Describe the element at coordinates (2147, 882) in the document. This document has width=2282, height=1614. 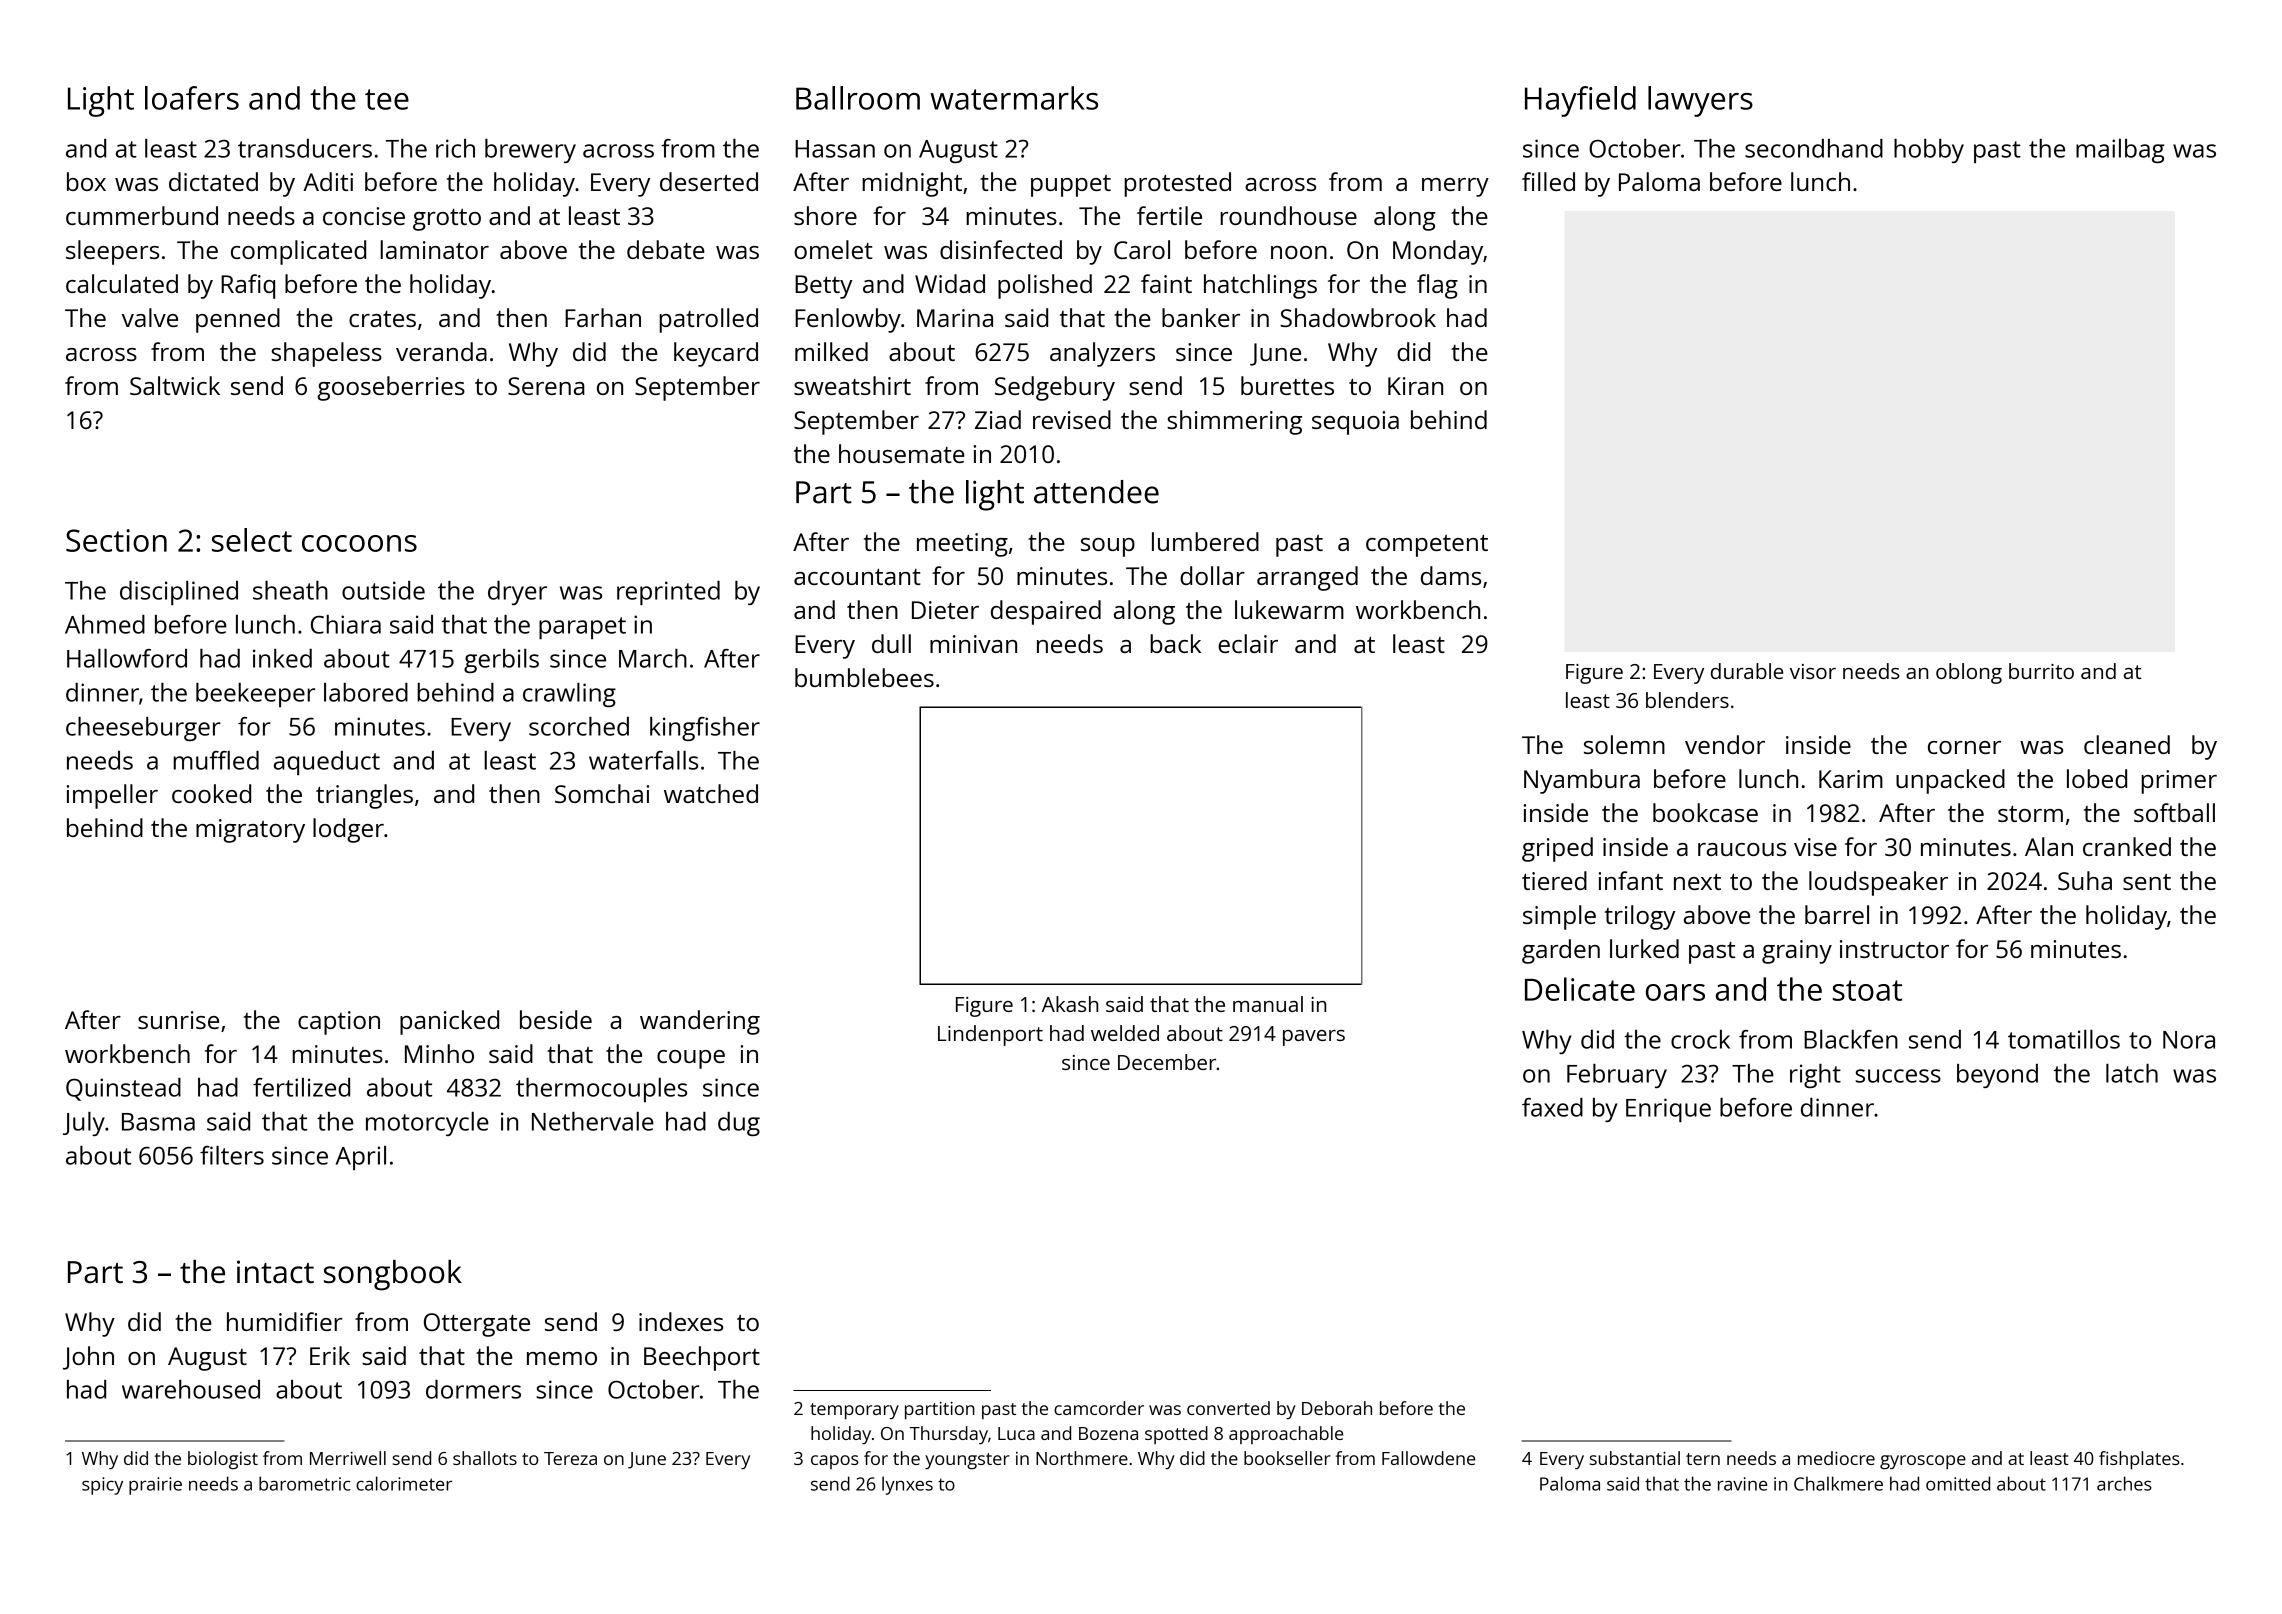
I see `sent` at that location.
